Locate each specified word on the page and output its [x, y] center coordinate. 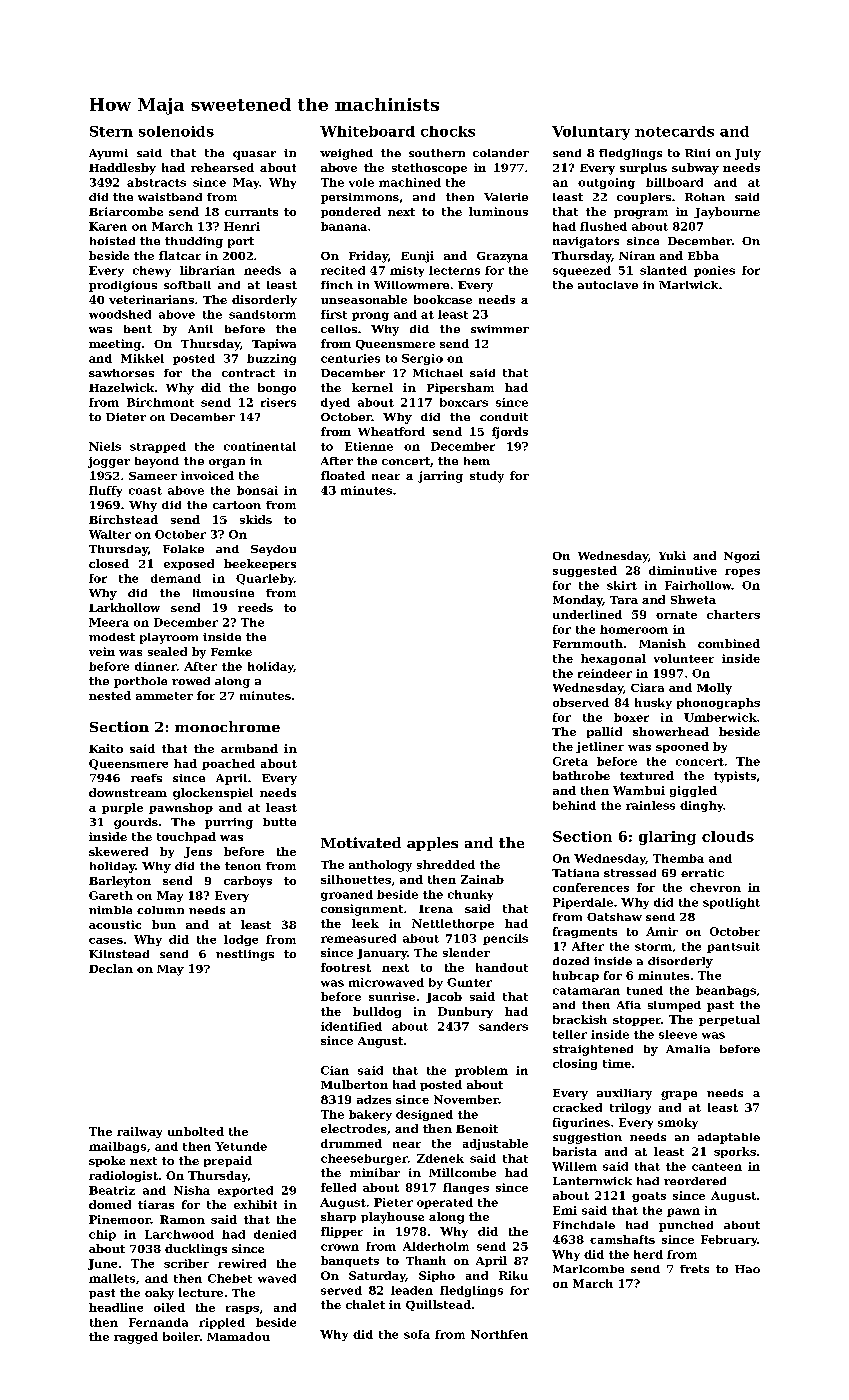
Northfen [499, 1334]
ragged [136, 1338]
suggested [585, 571]
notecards [674, 131]
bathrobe [581, 775]
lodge [241, 940]
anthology [380, 866]
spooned [682, 747]
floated [343, 475]
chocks [448, 131]
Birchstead [123, 519]
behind [574, 805]
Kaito [106, 748]
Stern [111, 131]
